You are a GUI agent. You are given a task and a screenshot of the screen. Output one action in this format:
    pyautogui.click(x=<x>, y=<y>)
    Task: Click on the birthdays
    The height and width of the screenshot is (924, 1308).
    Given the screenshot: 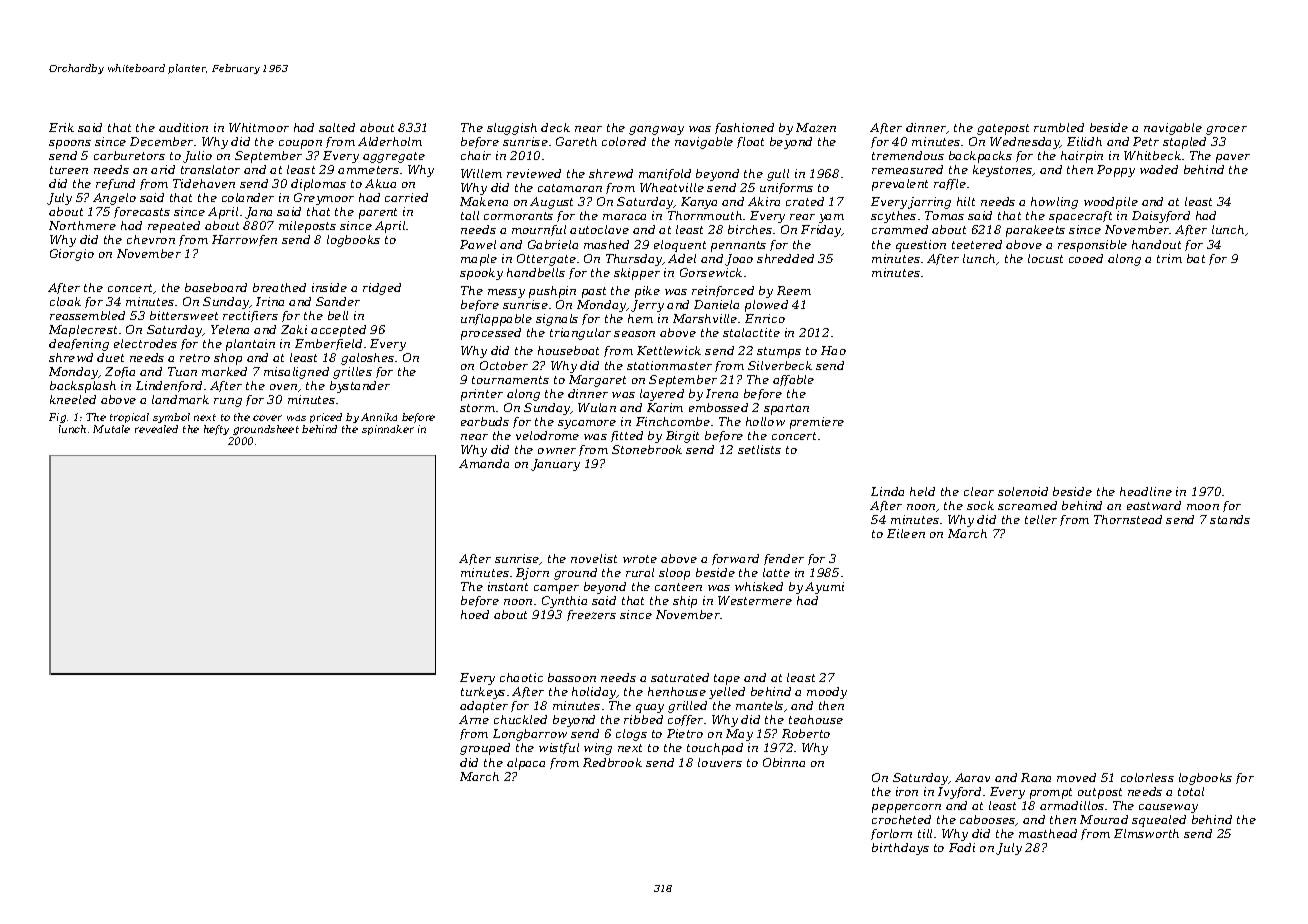 What is the action you would take?
    pyautogui.click(x=900, y=849)
